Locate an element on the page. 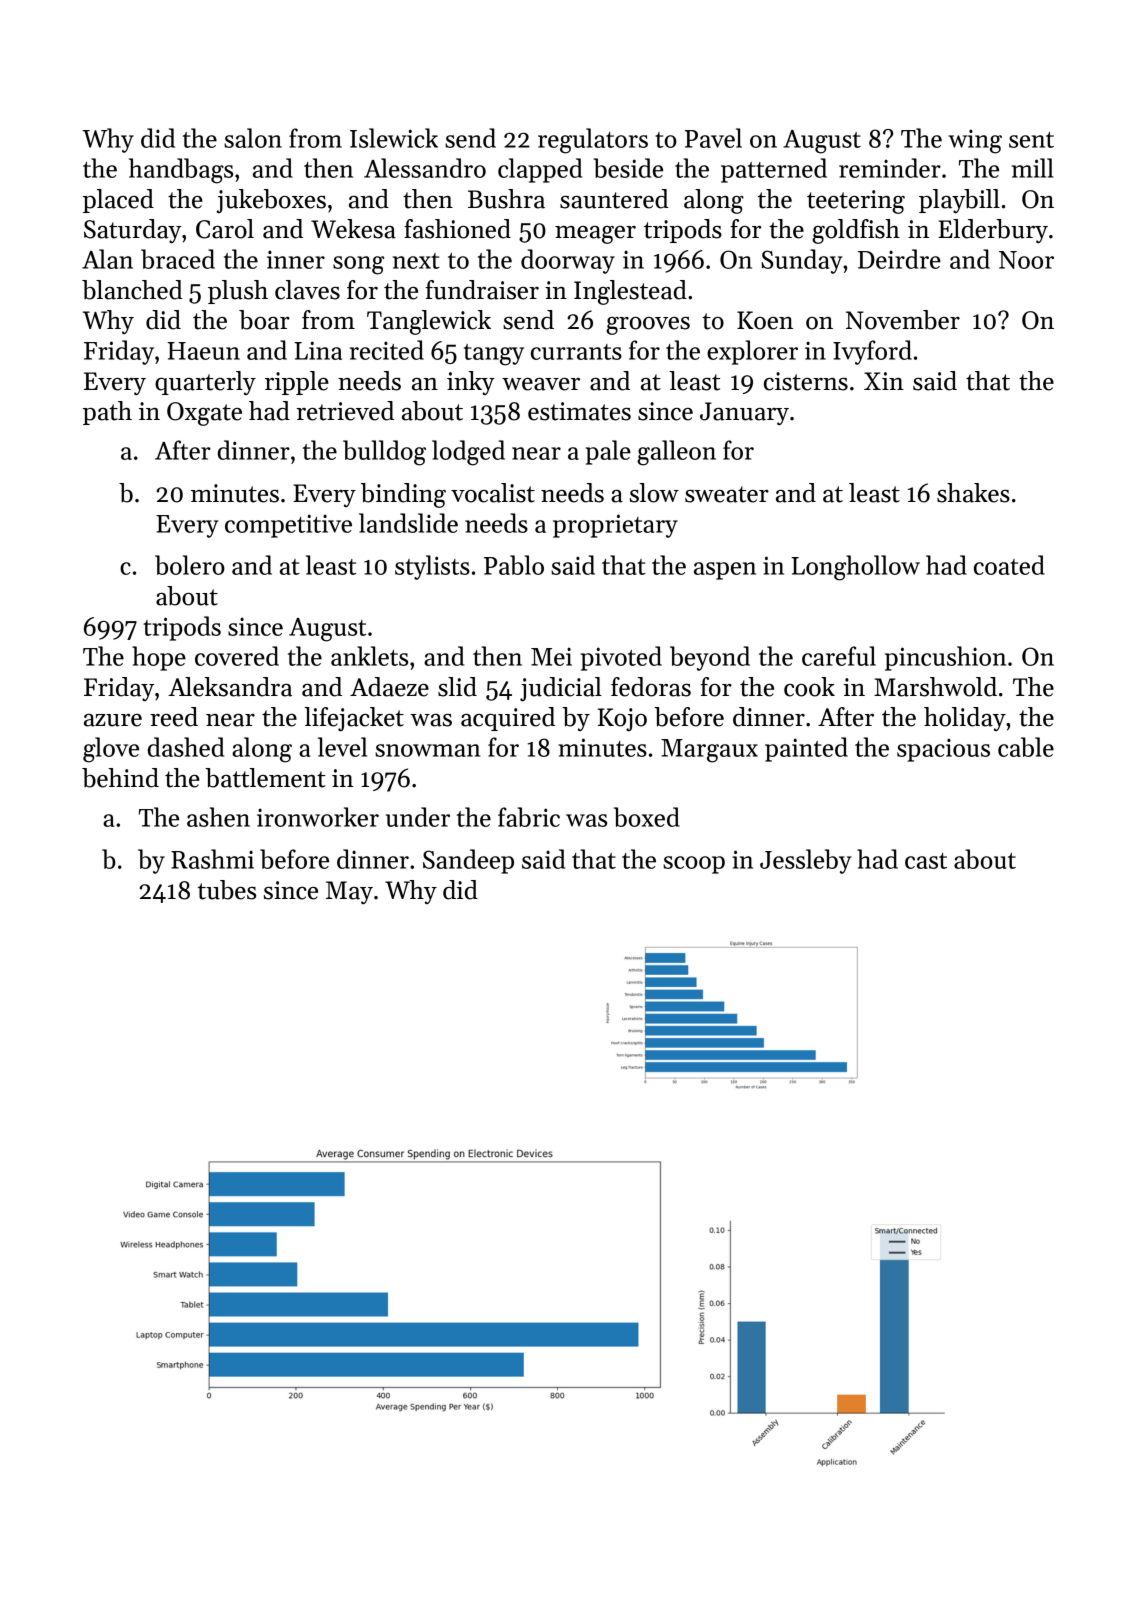  fashioned is located at coordinates (457, 229).
